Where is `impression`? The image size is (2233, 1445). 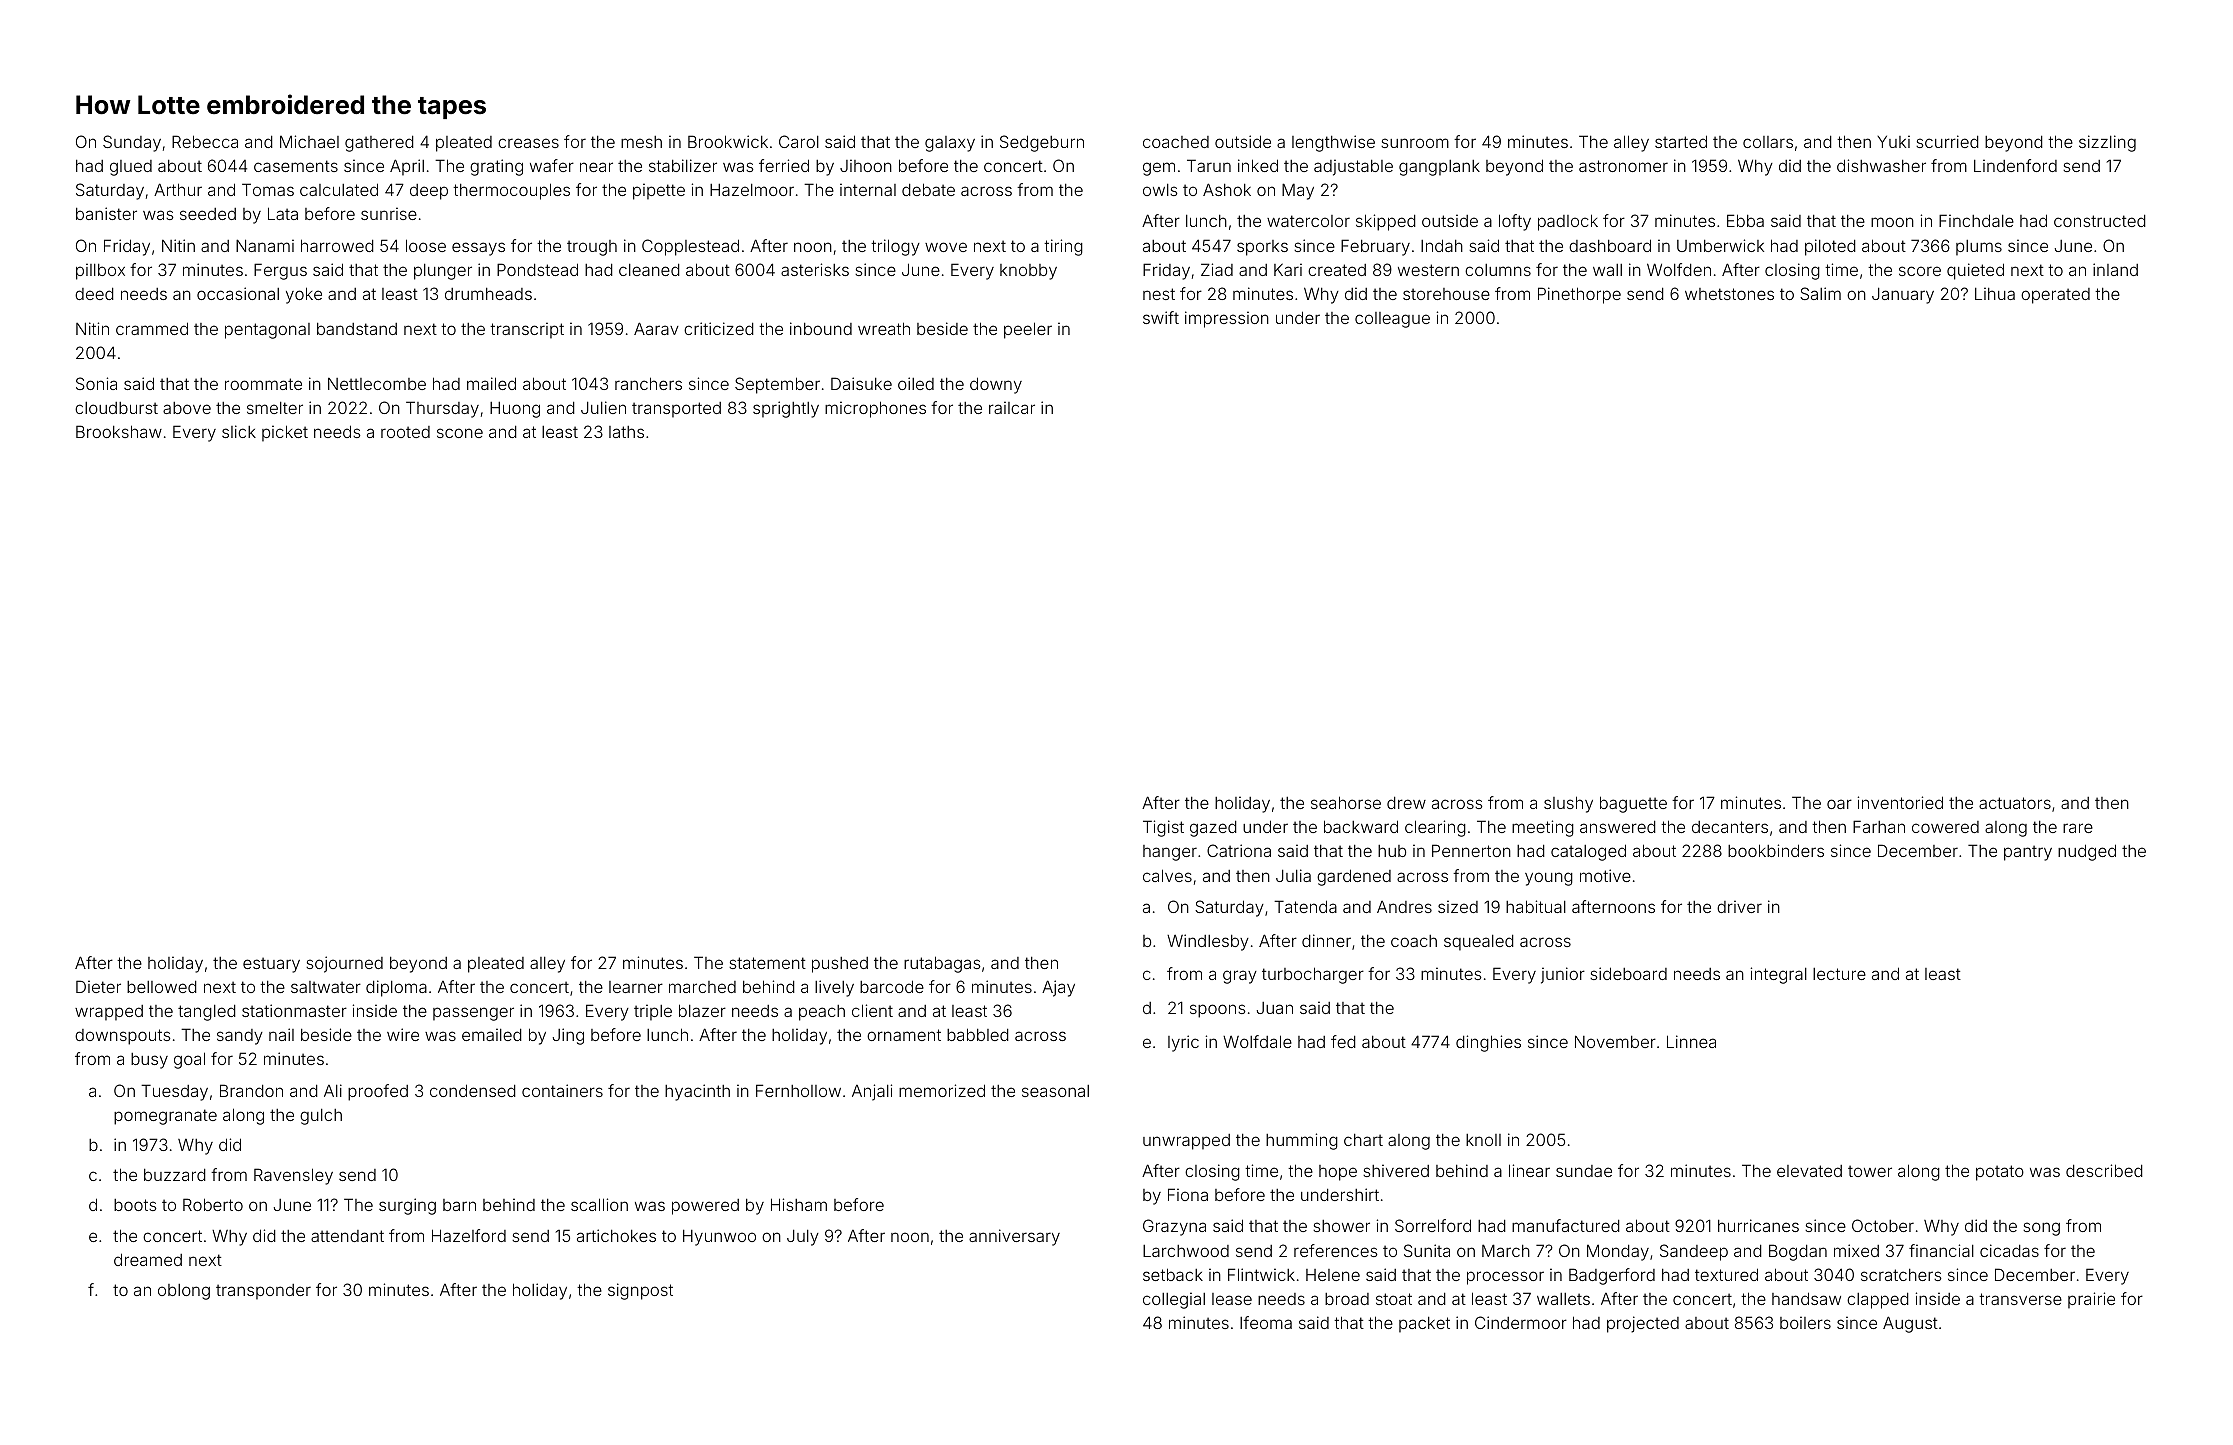
impression is located at coordinates (1227, 319).
